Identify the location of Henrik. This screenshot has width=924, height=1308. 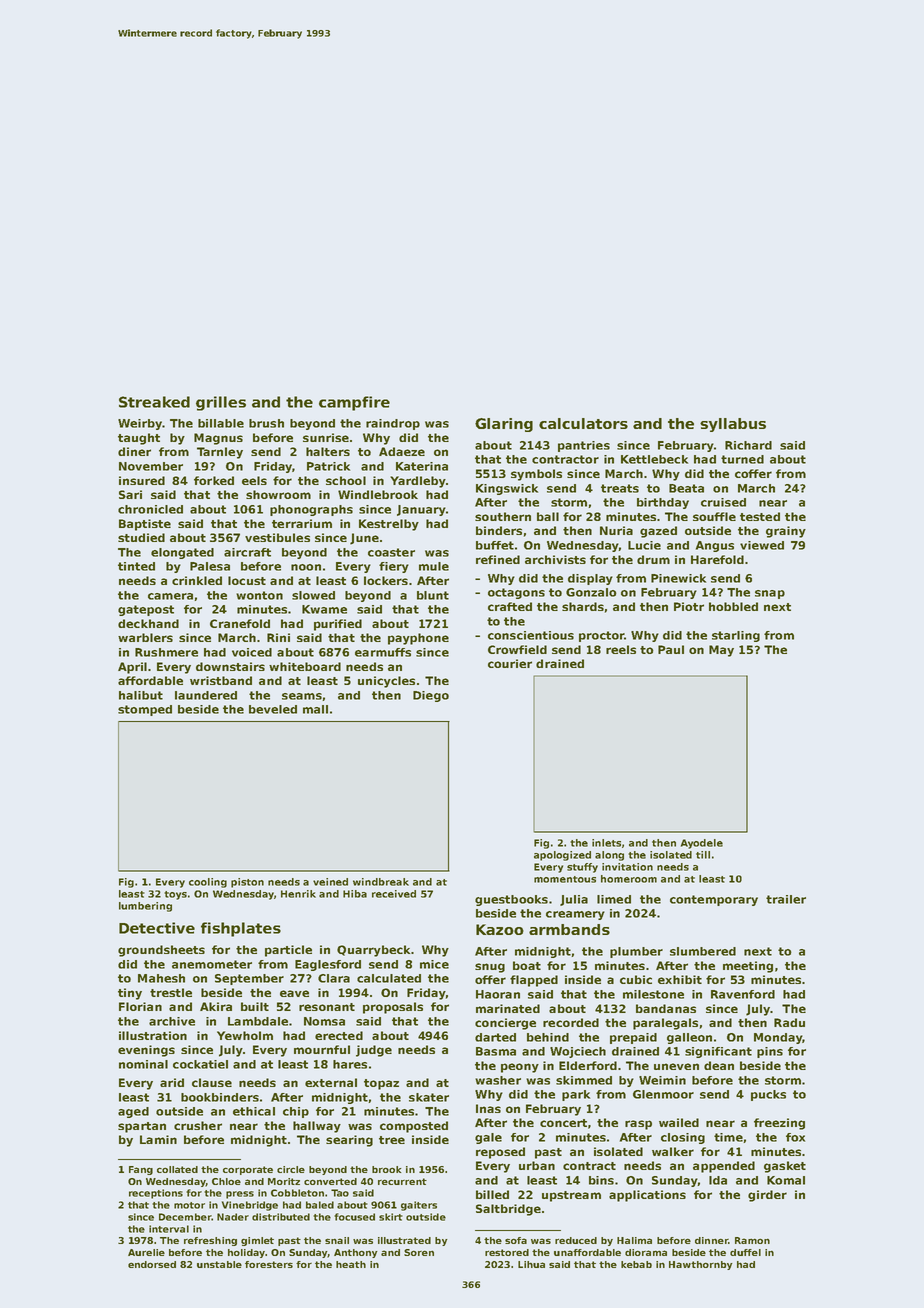
(298, 894).
